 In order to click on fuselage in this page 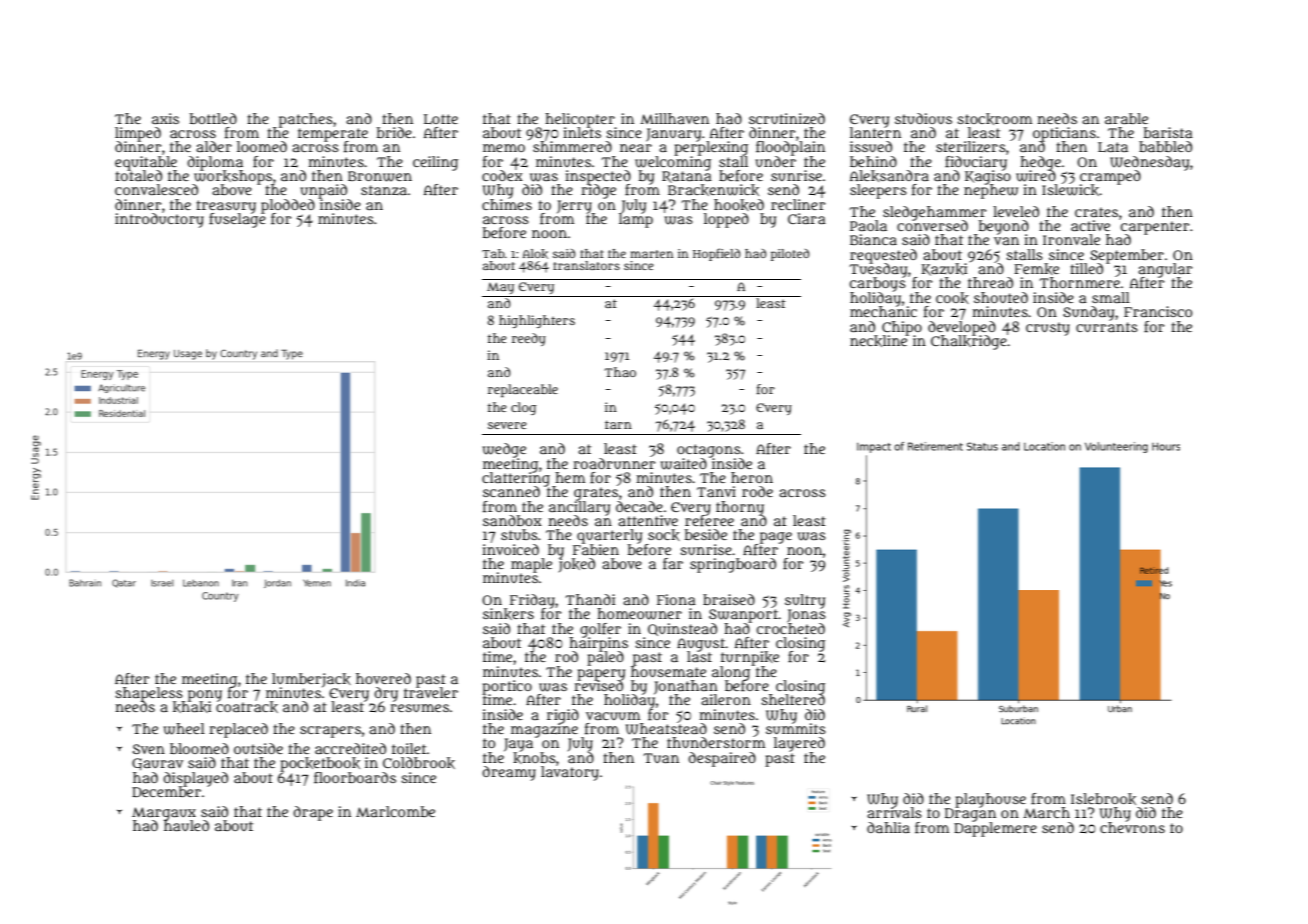, I will do `click(237, 220)`.
